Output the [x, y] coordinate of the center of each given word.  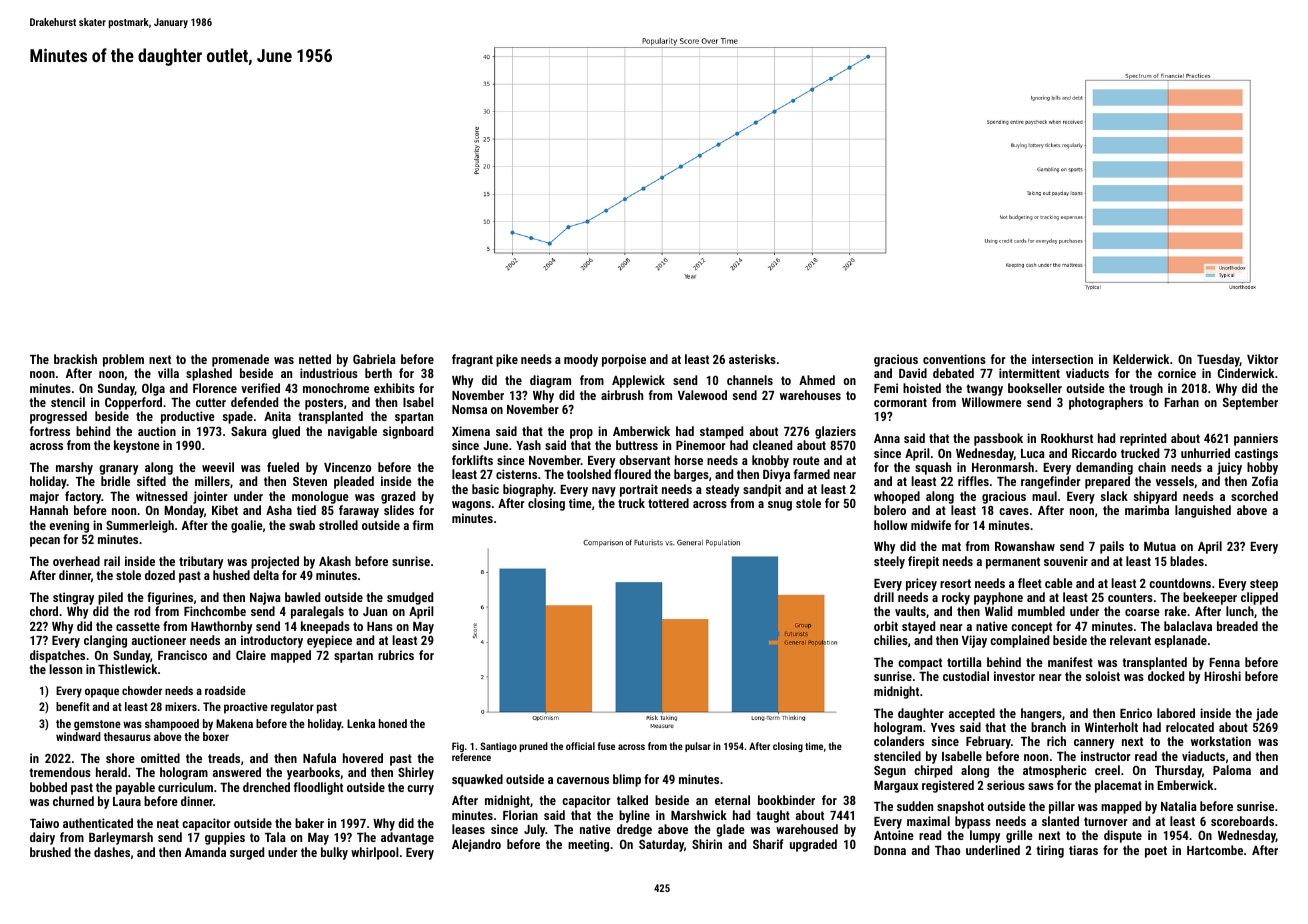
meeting [588, 845]
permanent [1013, 563]
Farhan [1181, 402]
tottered [668, 503]
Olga [153, 389]
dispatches [57, 656]
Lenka [361, 723]
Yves [943, 727]
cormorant [900, 402]
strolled [338, 525]
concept [1031, 628]
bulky [334, 853]
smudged [410, 598]
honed [393, 723]
